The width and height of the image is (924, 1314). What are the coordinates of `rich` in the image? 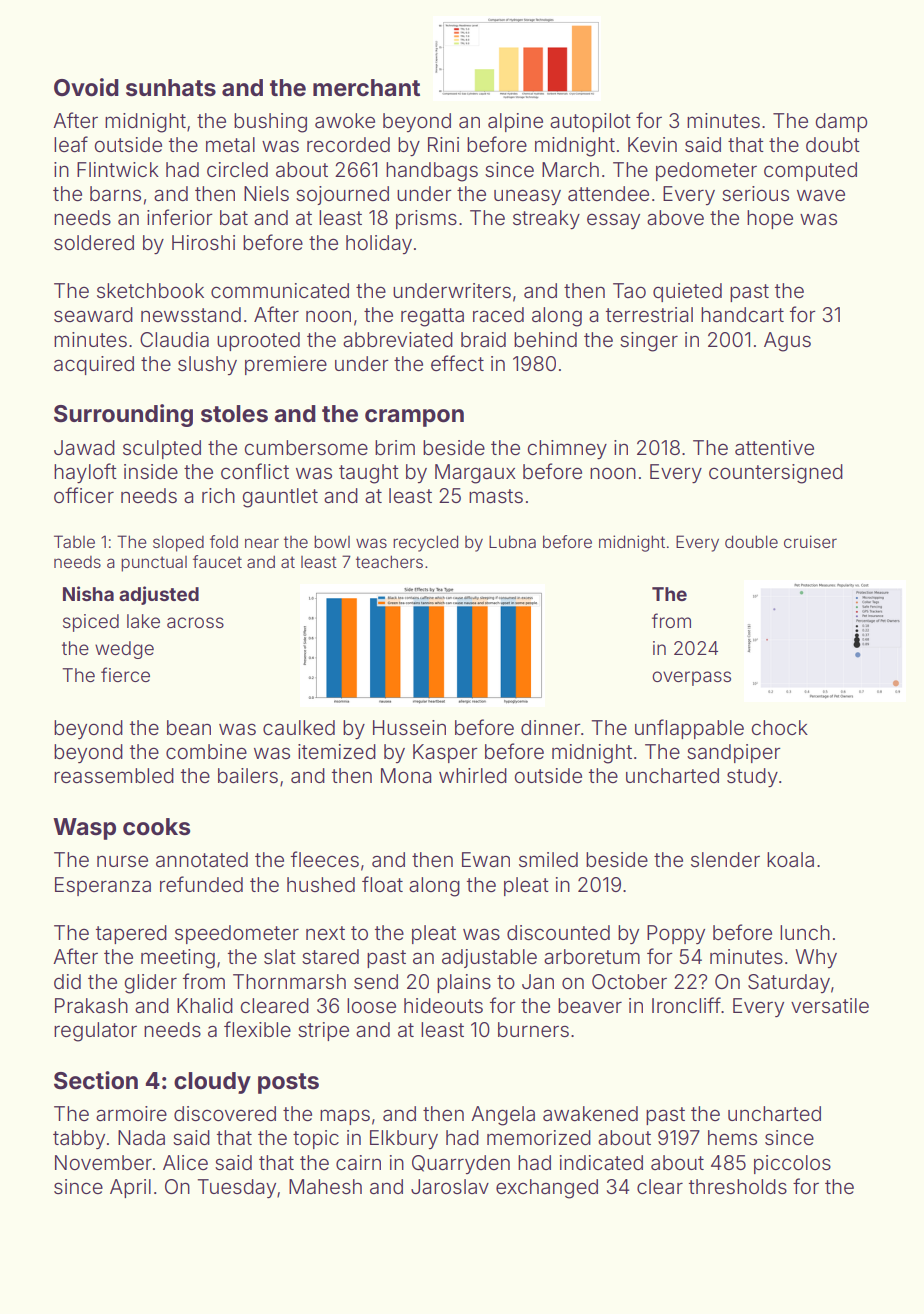 It's located at (218, 495).
